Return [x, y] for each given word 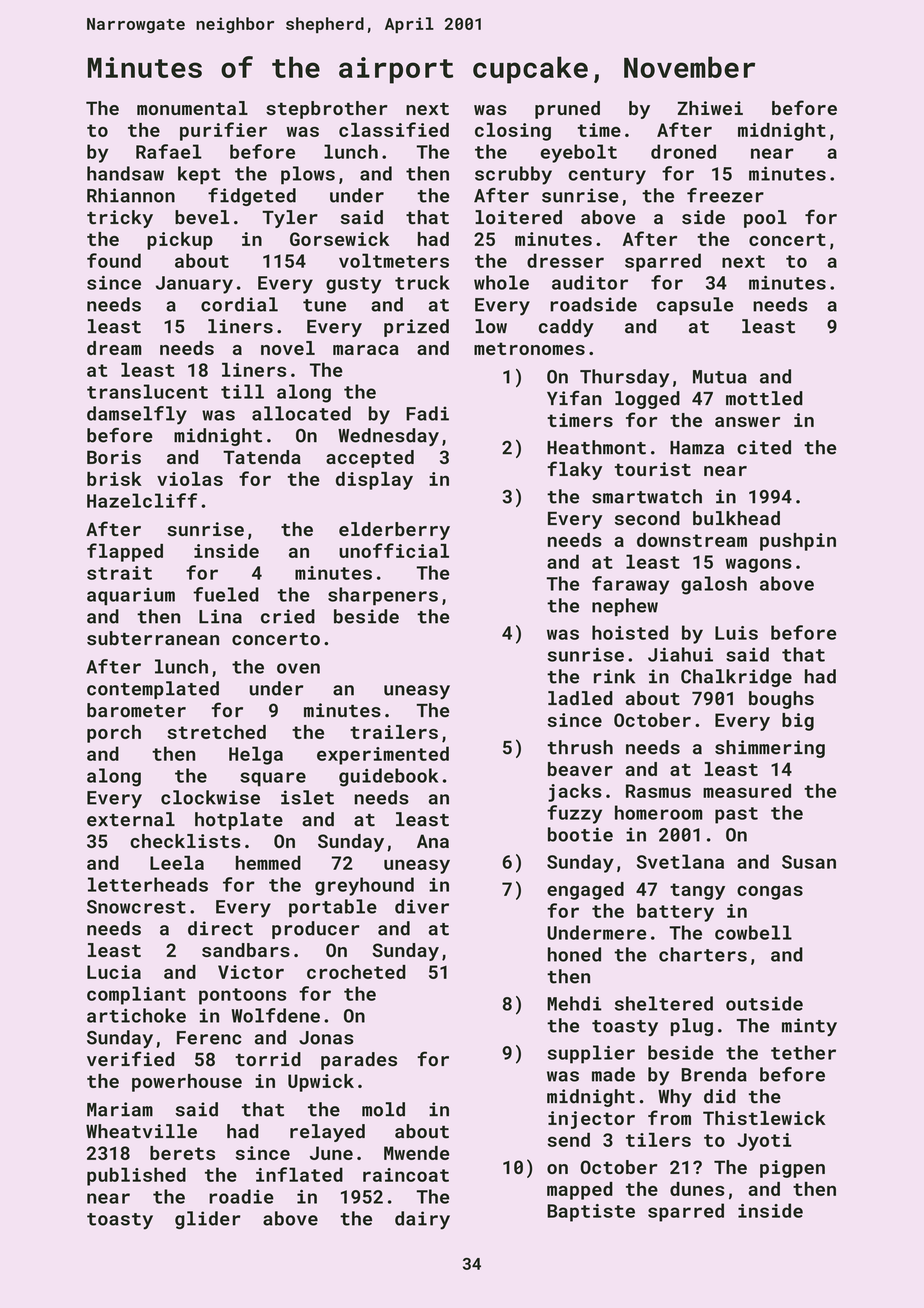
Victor [251, 972]
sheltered [664, 1003]
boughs [781, 700]
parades [359, 1061]
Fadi [427, 413]
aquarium [131, 597]
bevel [202, 217]
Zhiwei [710, 108]
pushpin [798, 542]
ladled [580, 698]
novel [288, 348]
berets [182, 1153]
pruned [567, 110]
